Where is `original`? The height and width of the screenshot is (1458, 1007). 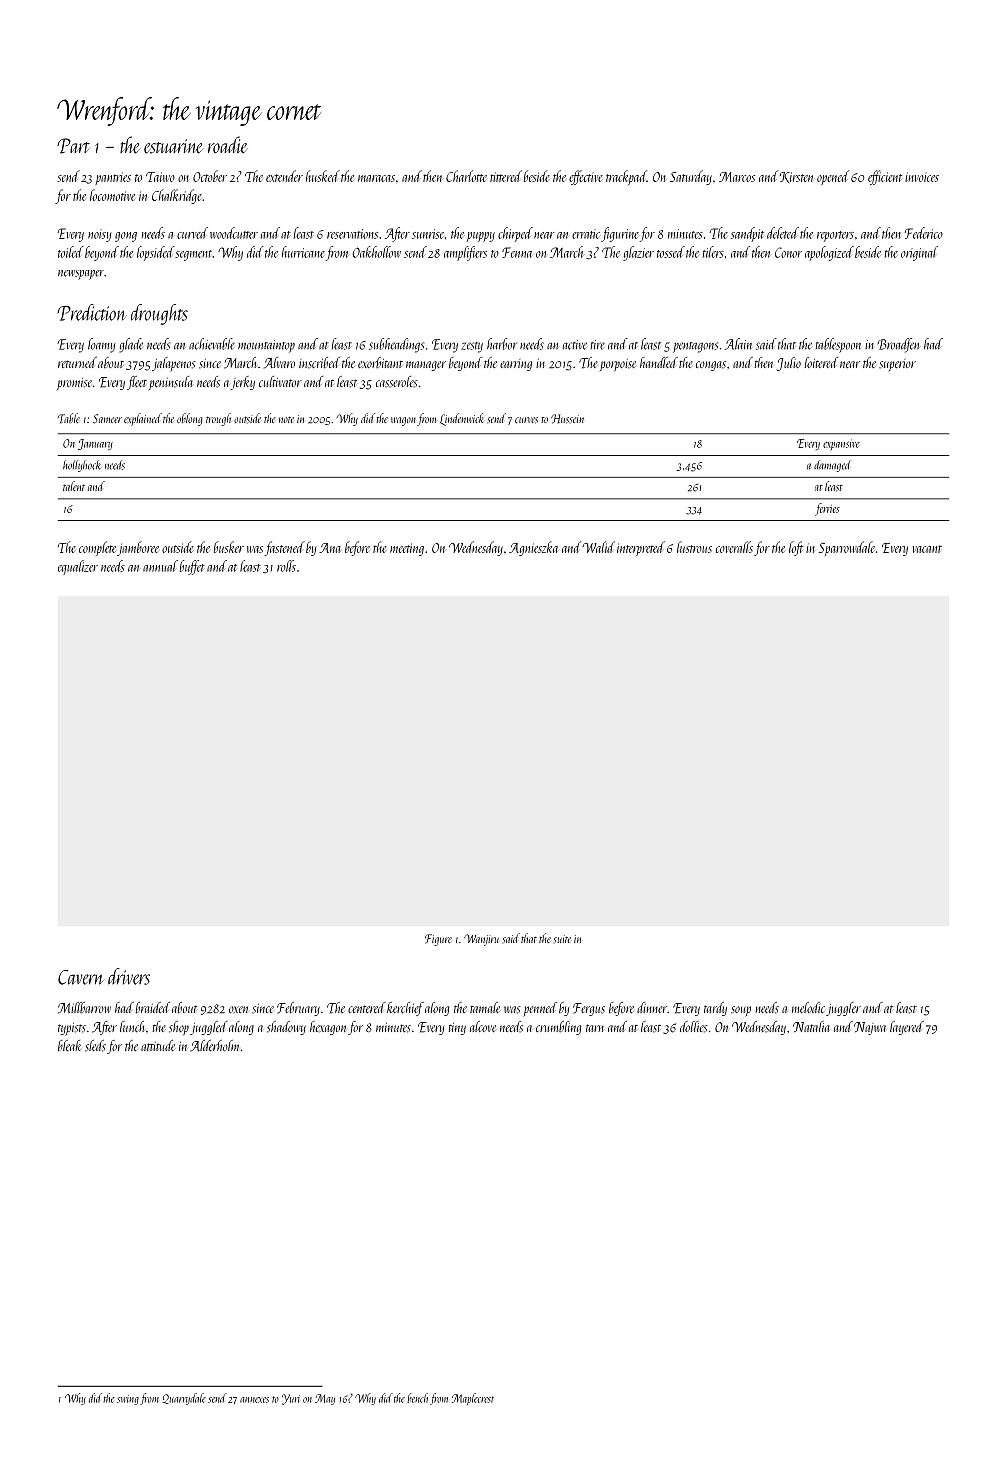 original is located at coordinates (919, 253).
